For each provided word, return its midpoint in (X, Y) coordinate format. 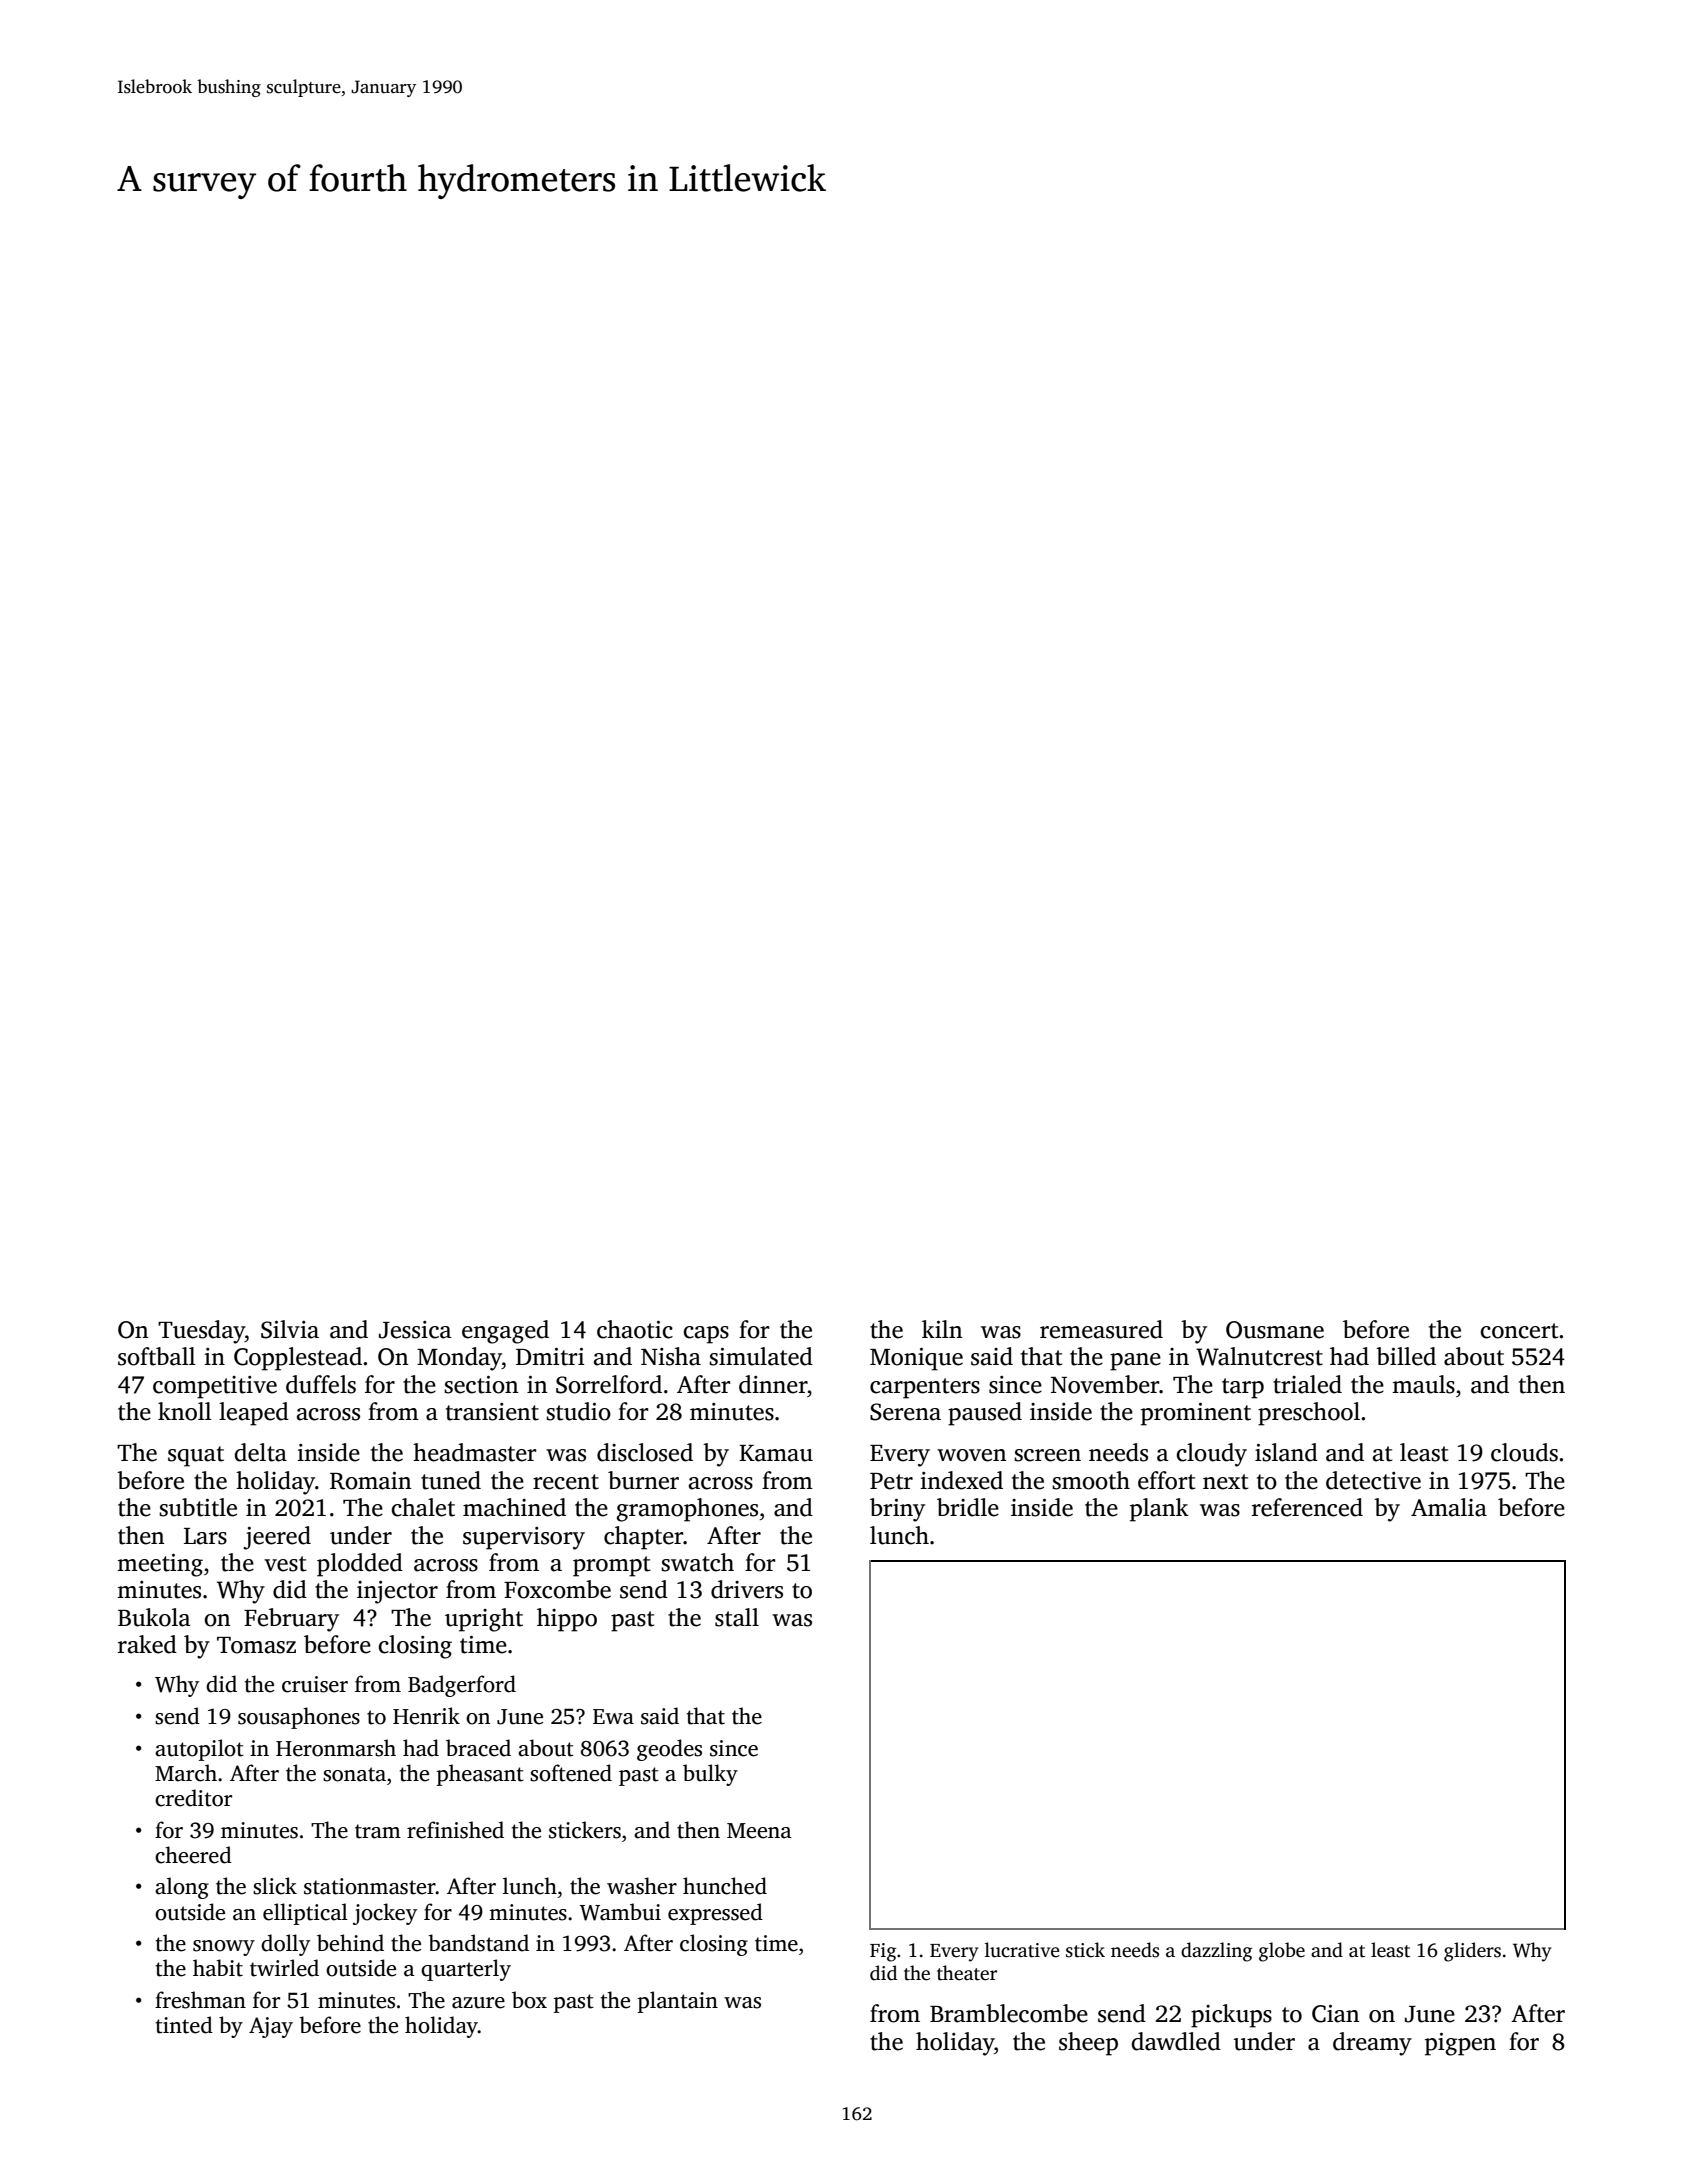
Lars (205, 1536)
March (186, 1773)
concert (1520, 1331)
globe (1282, 1952)
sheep (1088, 2044)
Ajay (271, 2027)
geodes (669, 1750)
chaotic (635, 1329)
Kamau (776, 1453)
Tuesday (201, 1332)
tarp (1243, 1388)
